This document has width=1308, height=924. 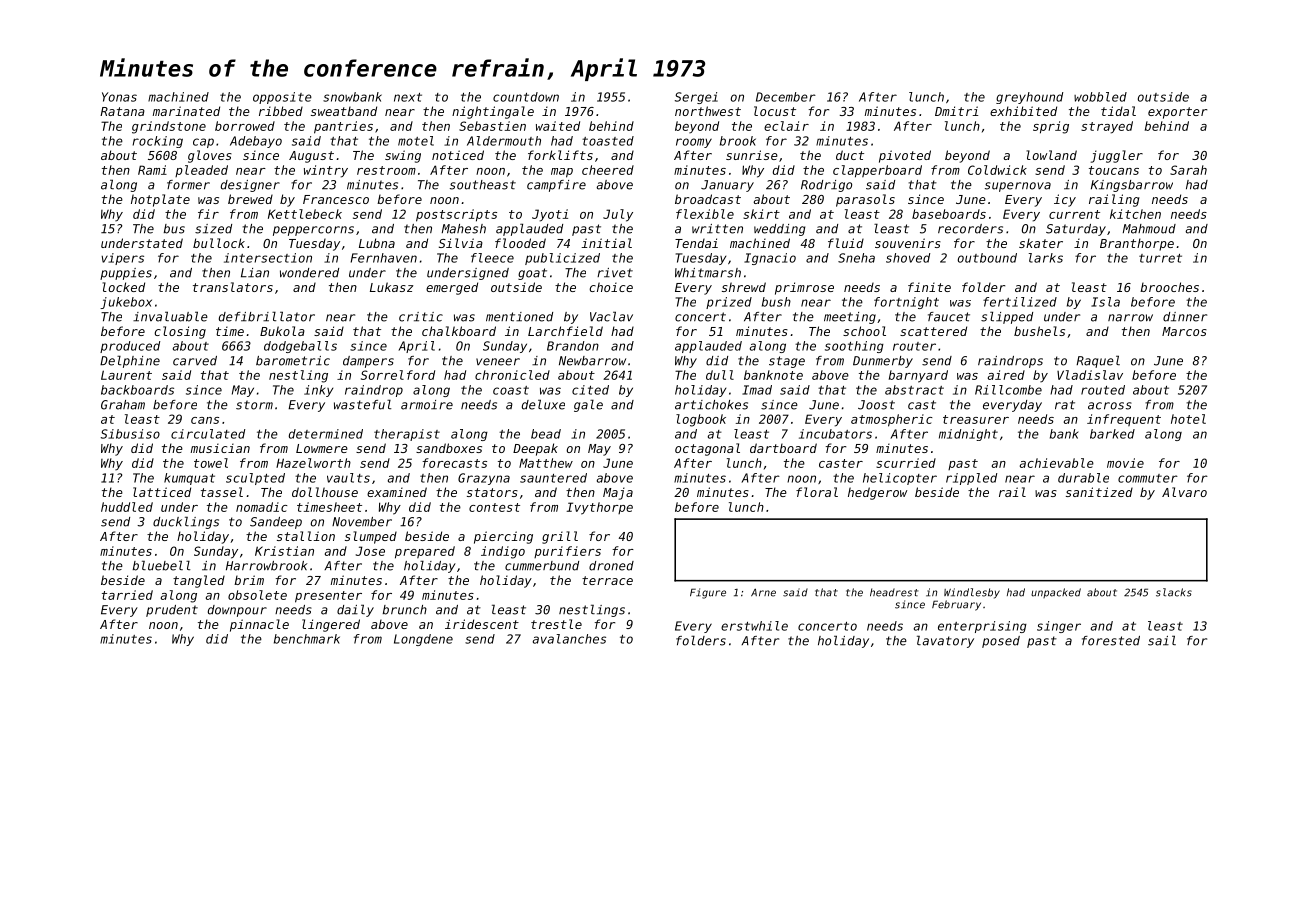 I want to click on wobbled, so click(x=1100, y=97).
